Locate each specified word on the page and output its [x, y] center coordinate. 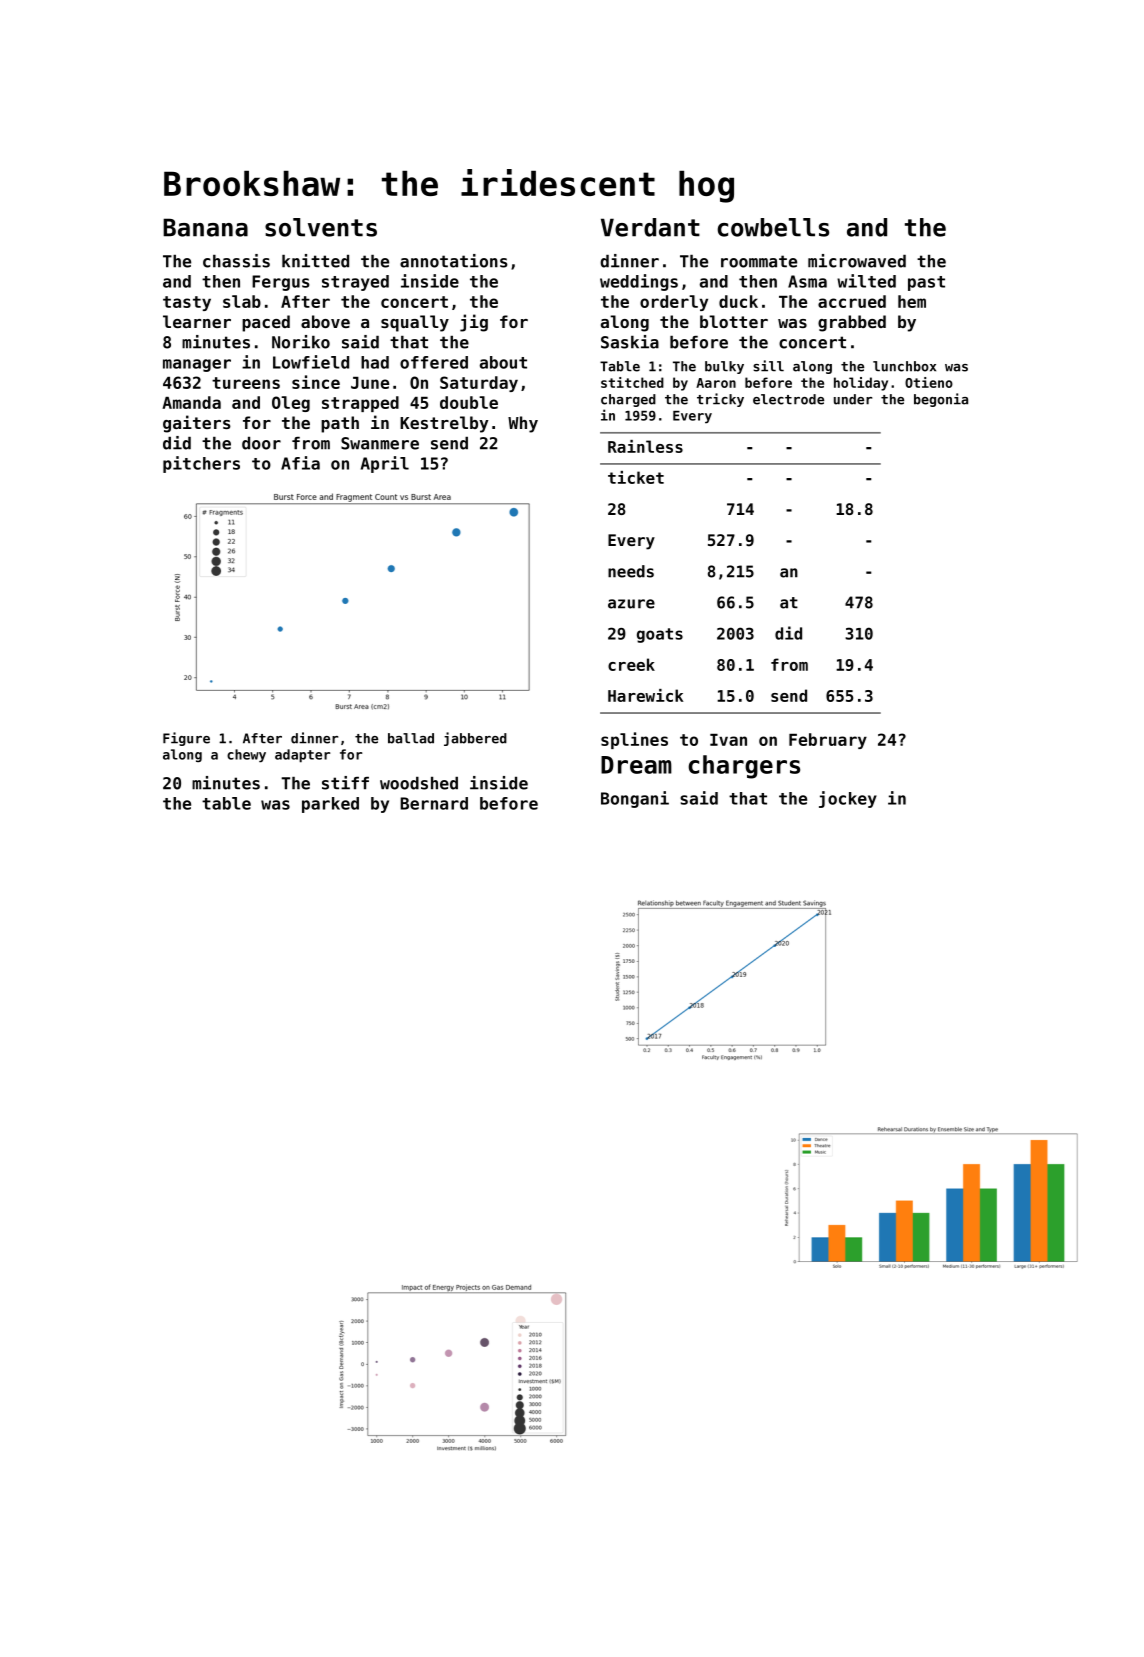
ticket [636, 477]
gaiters [197, 424]
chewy [246, 756]
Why [523, 424]
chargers [744, 767]
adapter [302, 756]
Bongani [635, 799]
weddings [639, 282]
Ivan [728, 740]
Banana [205, 227]
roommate [759, 261]
